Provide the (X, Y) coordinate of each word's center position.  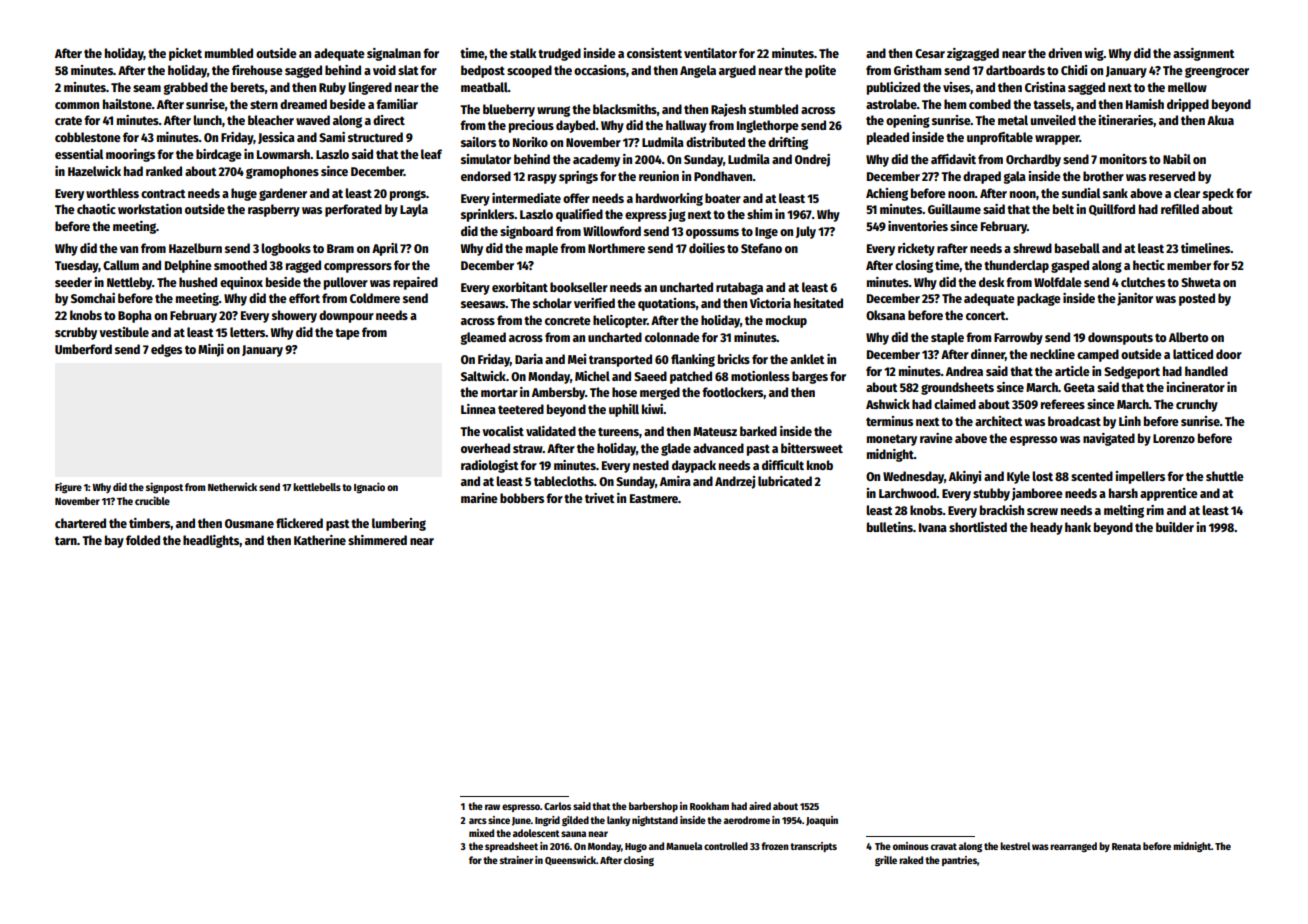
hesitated (818, 303)
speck (1218, 194)
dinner (988, 355)
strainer (516, 860)
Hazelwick (94, 171)
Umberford (83, 349)
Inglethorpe (768, 126)
